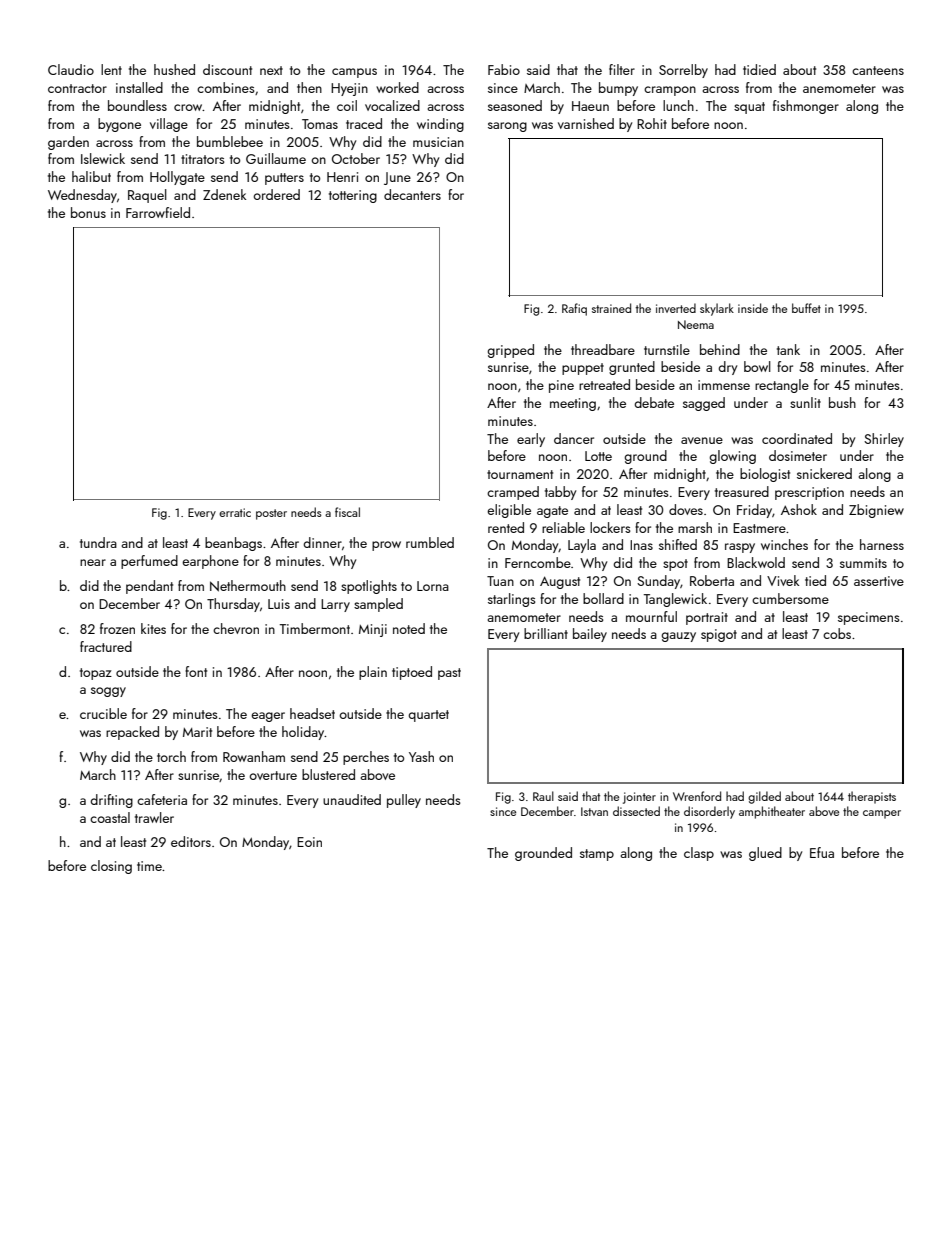 This document has width=952, height=1233. I want to click on coordinated, so click(797, 438).
